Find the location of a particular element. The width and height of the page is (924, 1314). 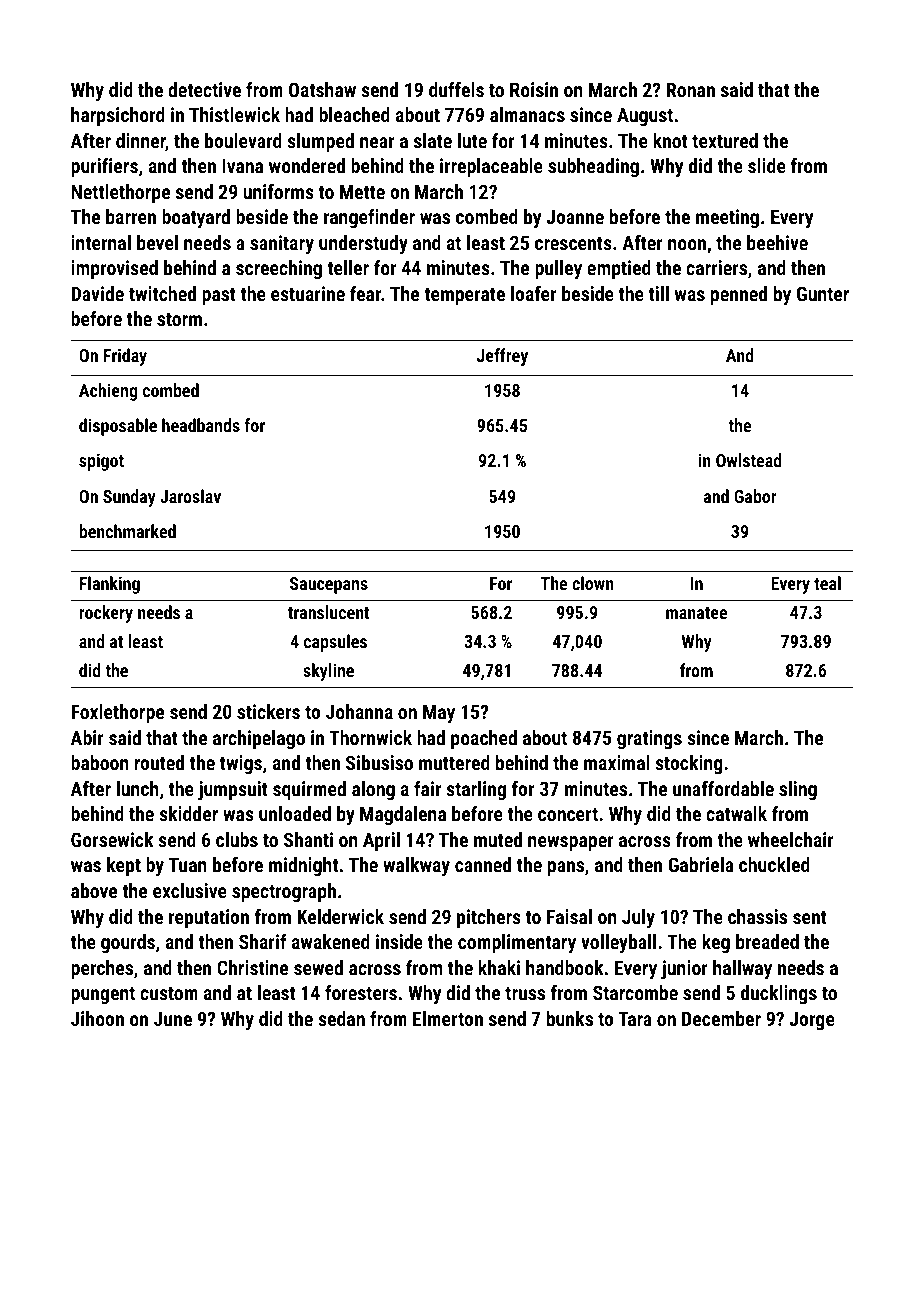

Johanna is located at coordinates (359, 711).
